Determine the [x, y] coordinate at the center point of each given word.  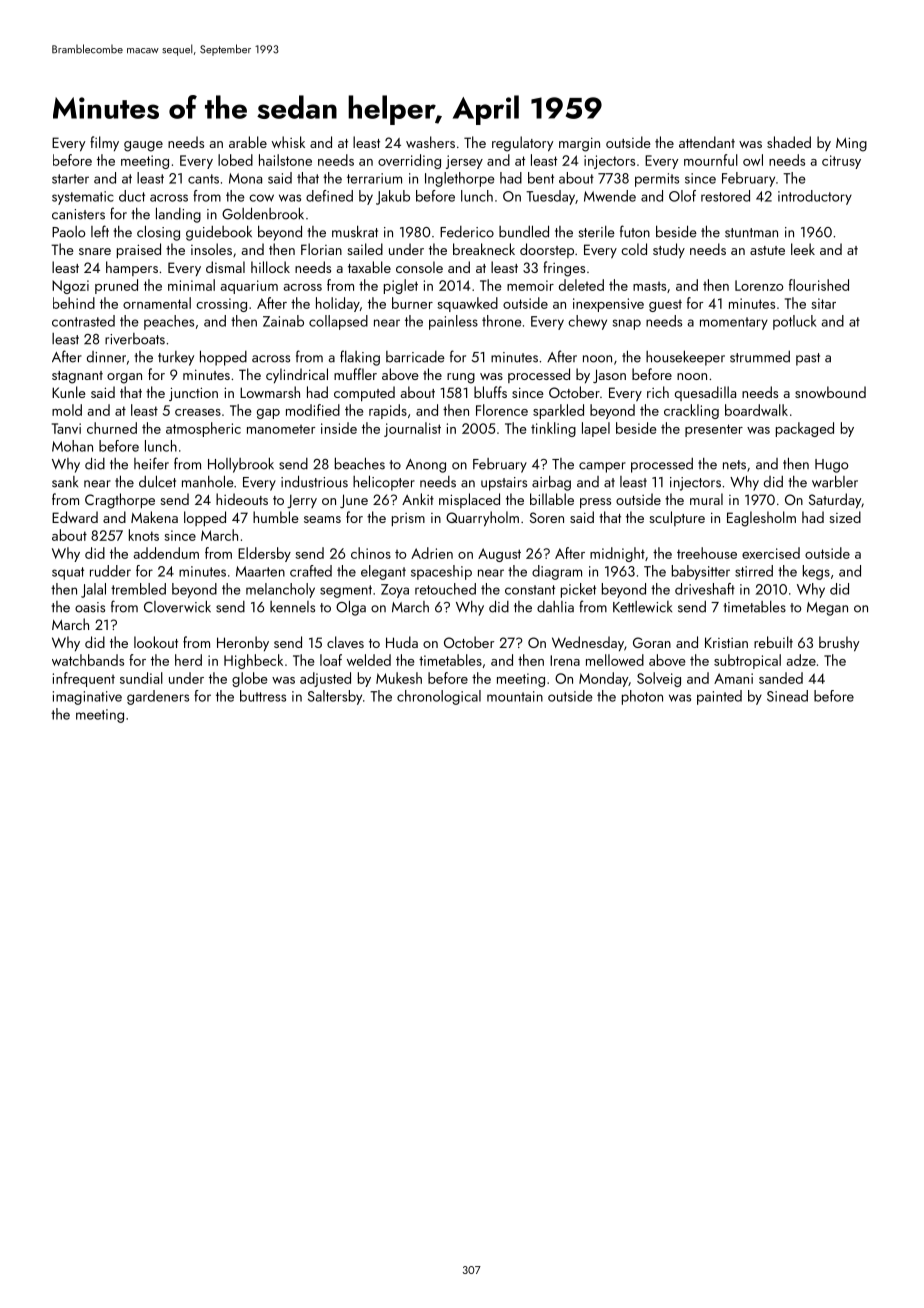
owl [753, 160]
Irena [565, 660]
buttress [263, 696]
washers [430, 142]
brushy [839, 644]
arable [248, 142]
